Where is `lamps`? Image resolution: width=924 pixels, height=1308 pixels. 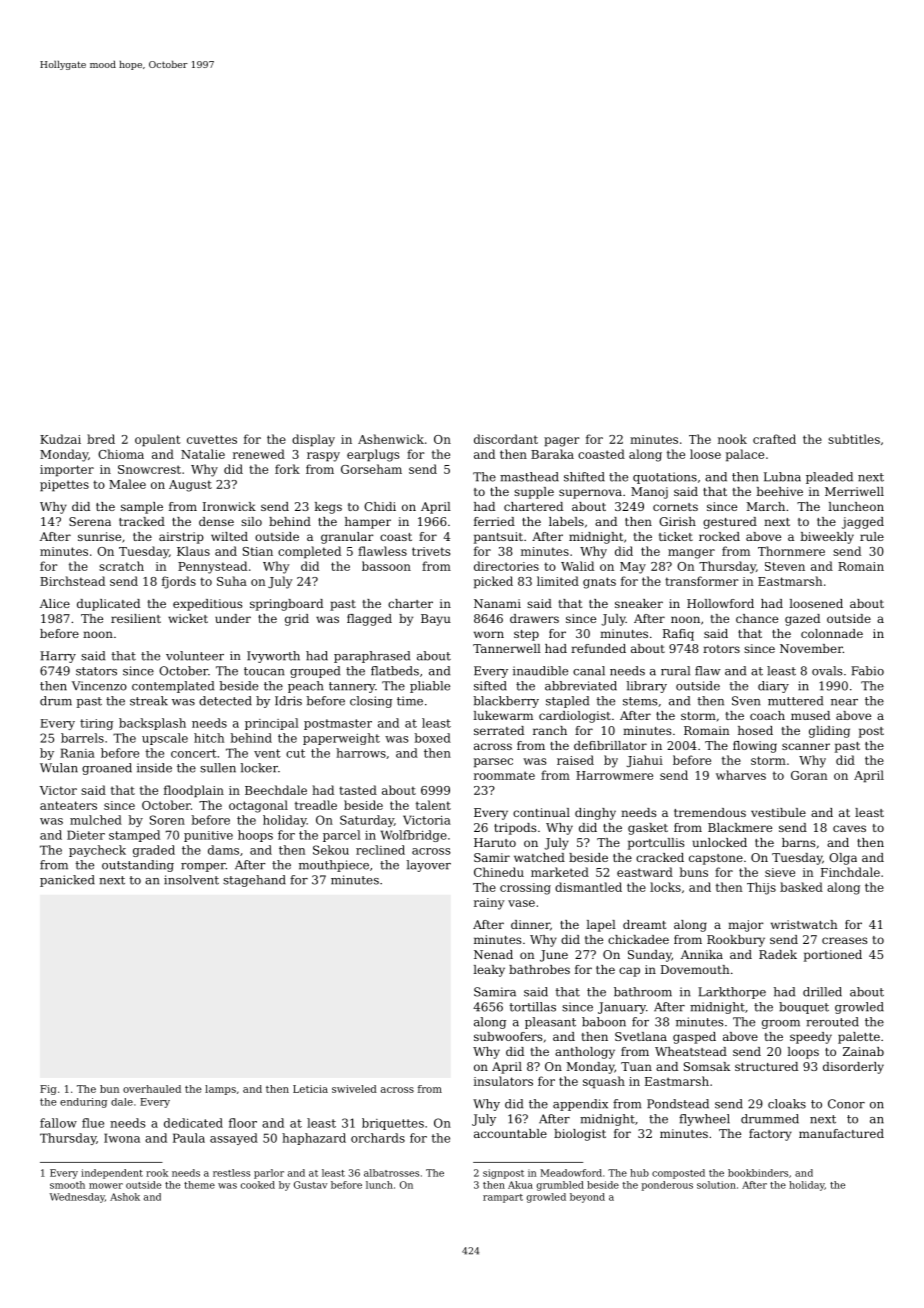
lamps is located at coordinates (220, 1090).
